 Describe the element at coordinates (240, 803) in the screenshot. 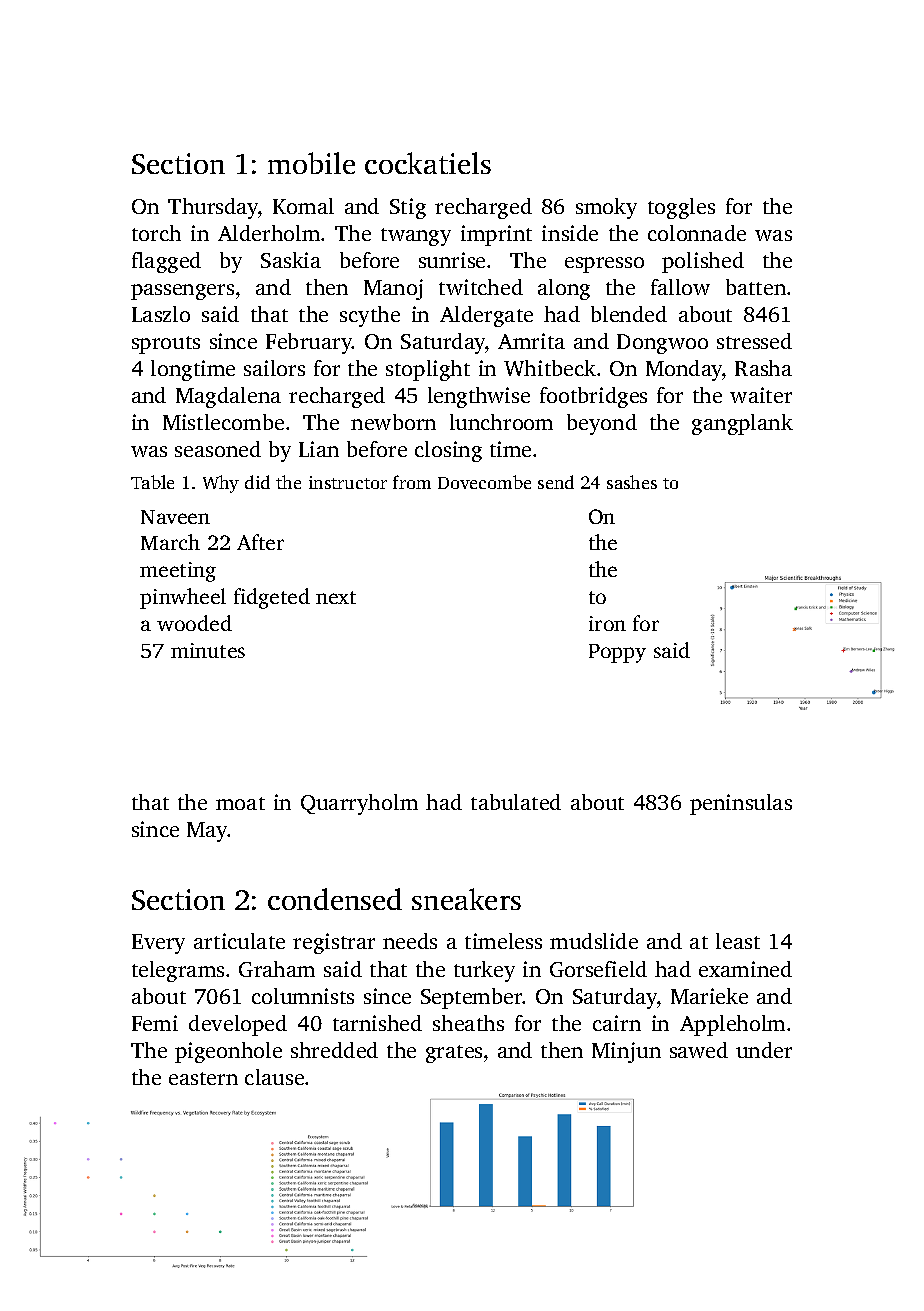

I see `moat` at that location.
